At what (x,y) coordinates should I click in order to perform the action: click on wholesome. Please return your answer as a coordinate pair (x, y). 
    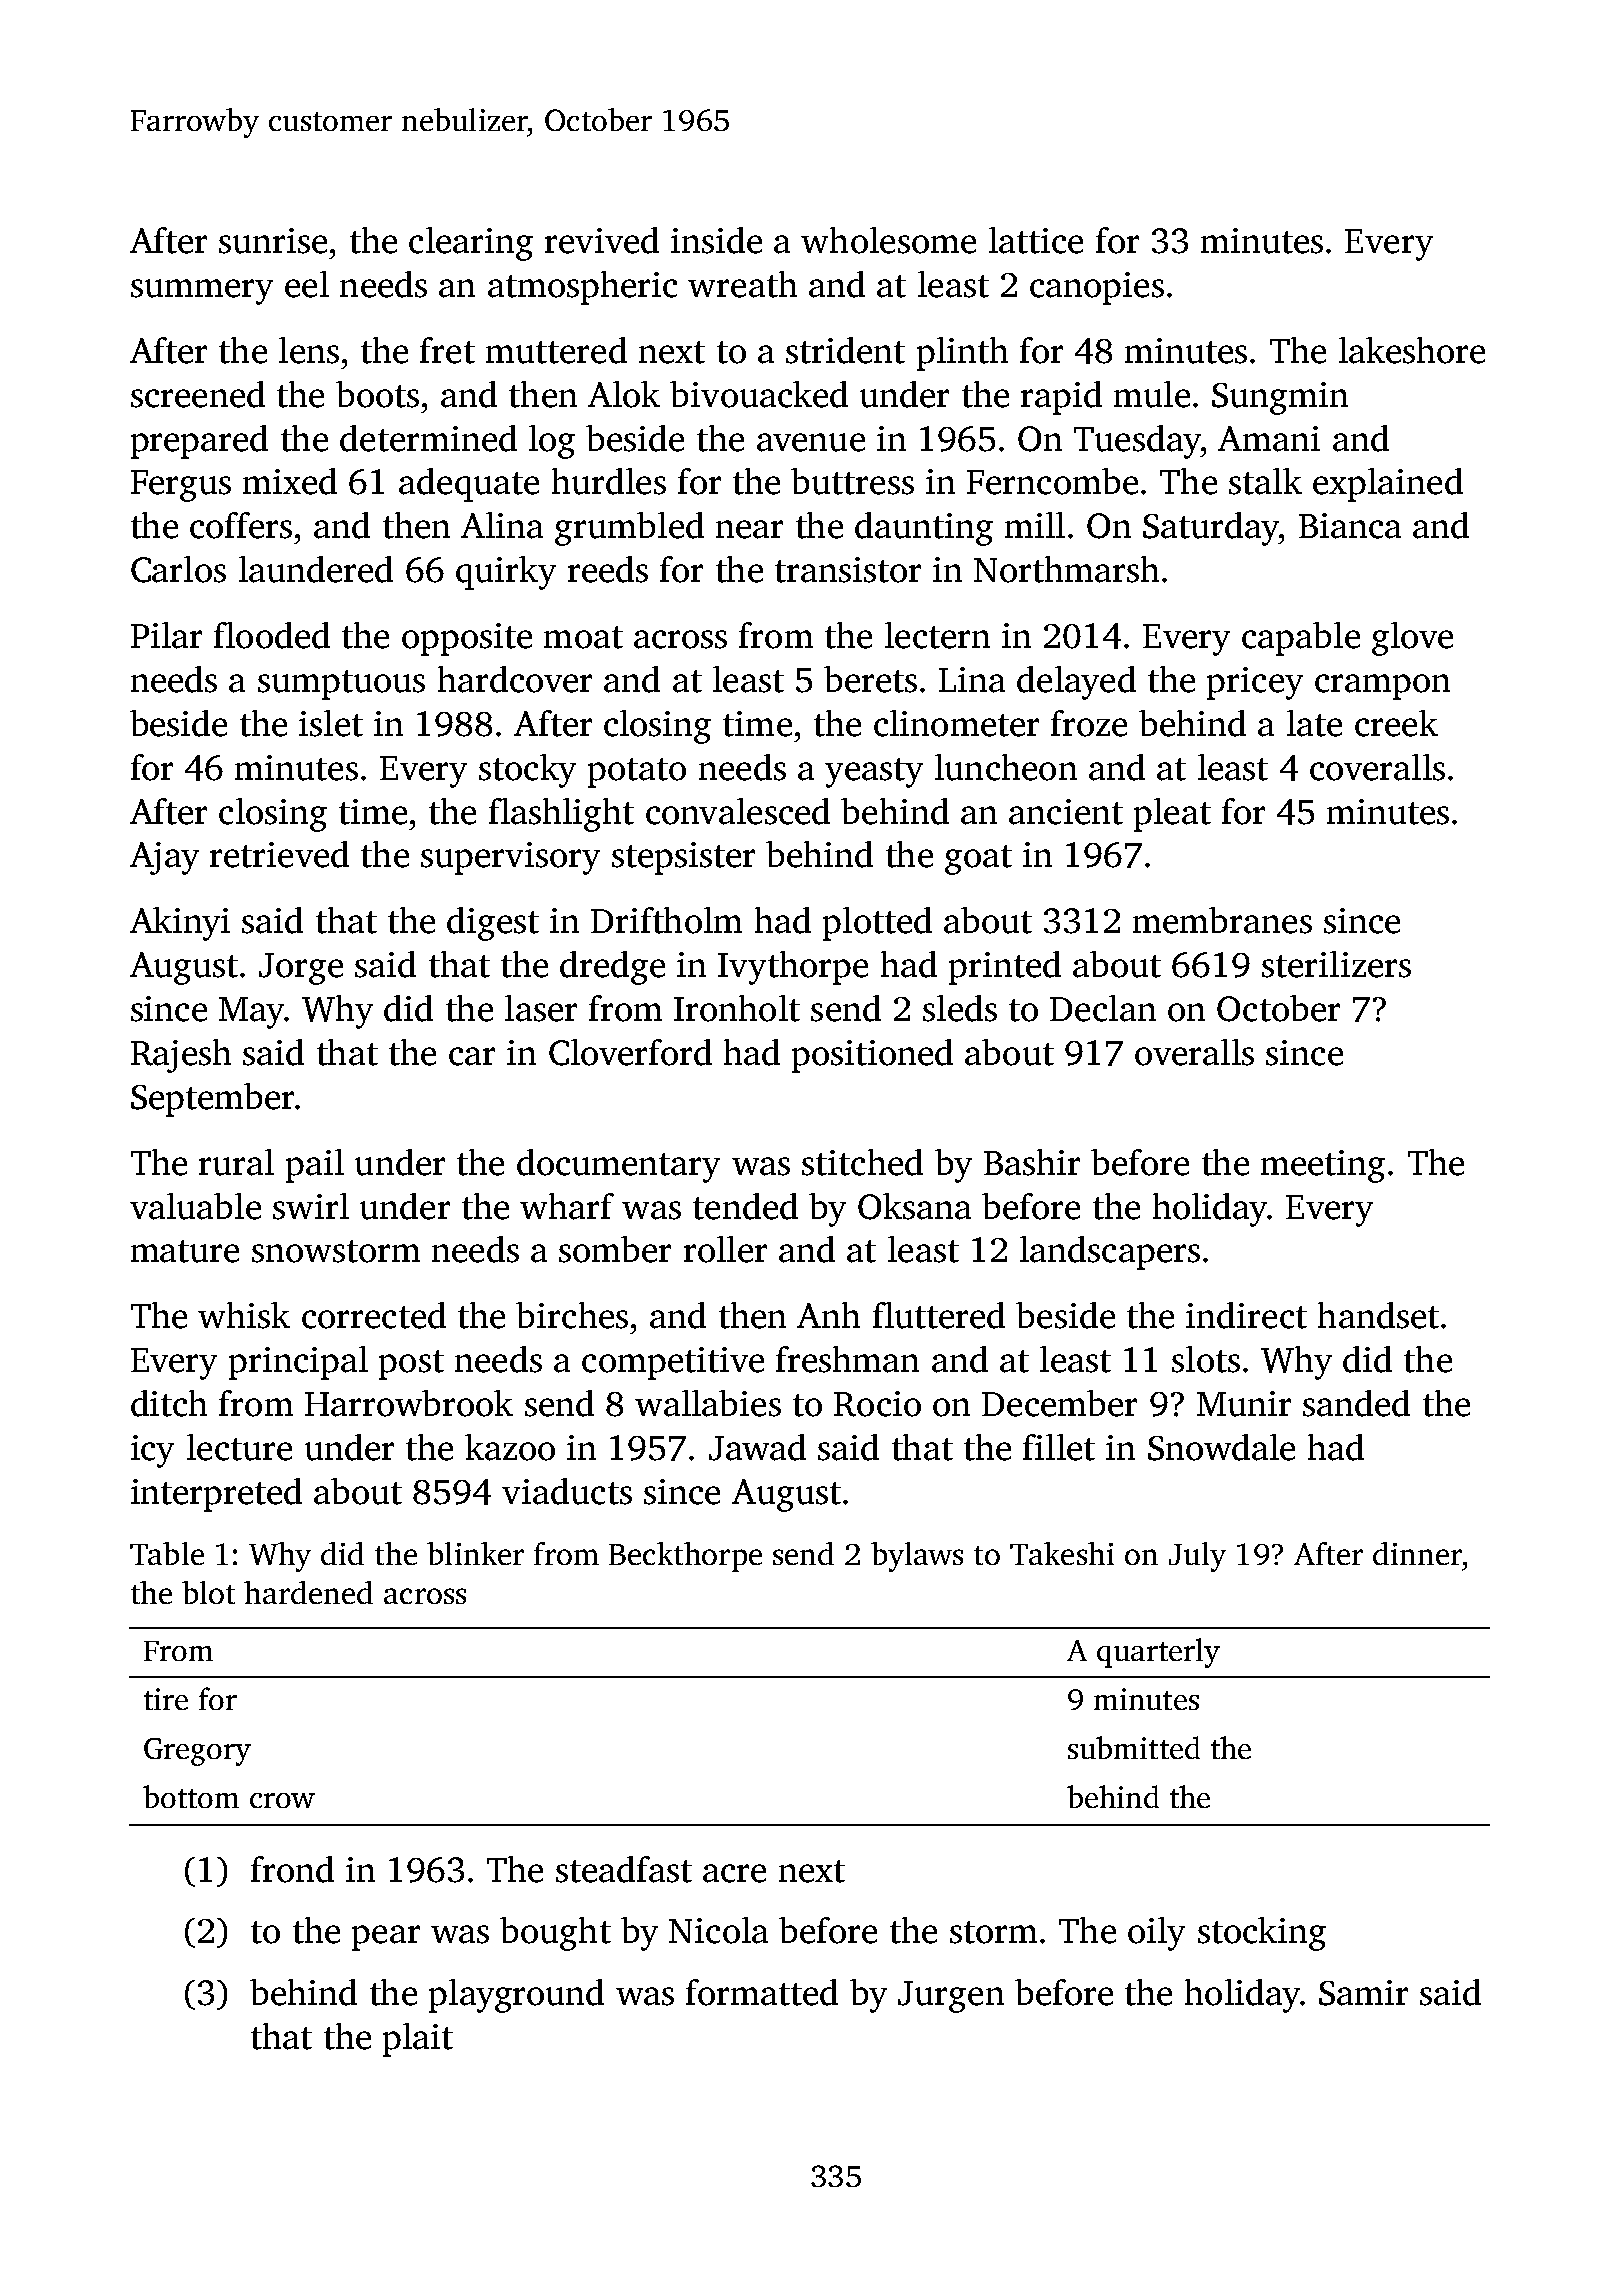
    Looking at the image, I should click on (888, 240).
